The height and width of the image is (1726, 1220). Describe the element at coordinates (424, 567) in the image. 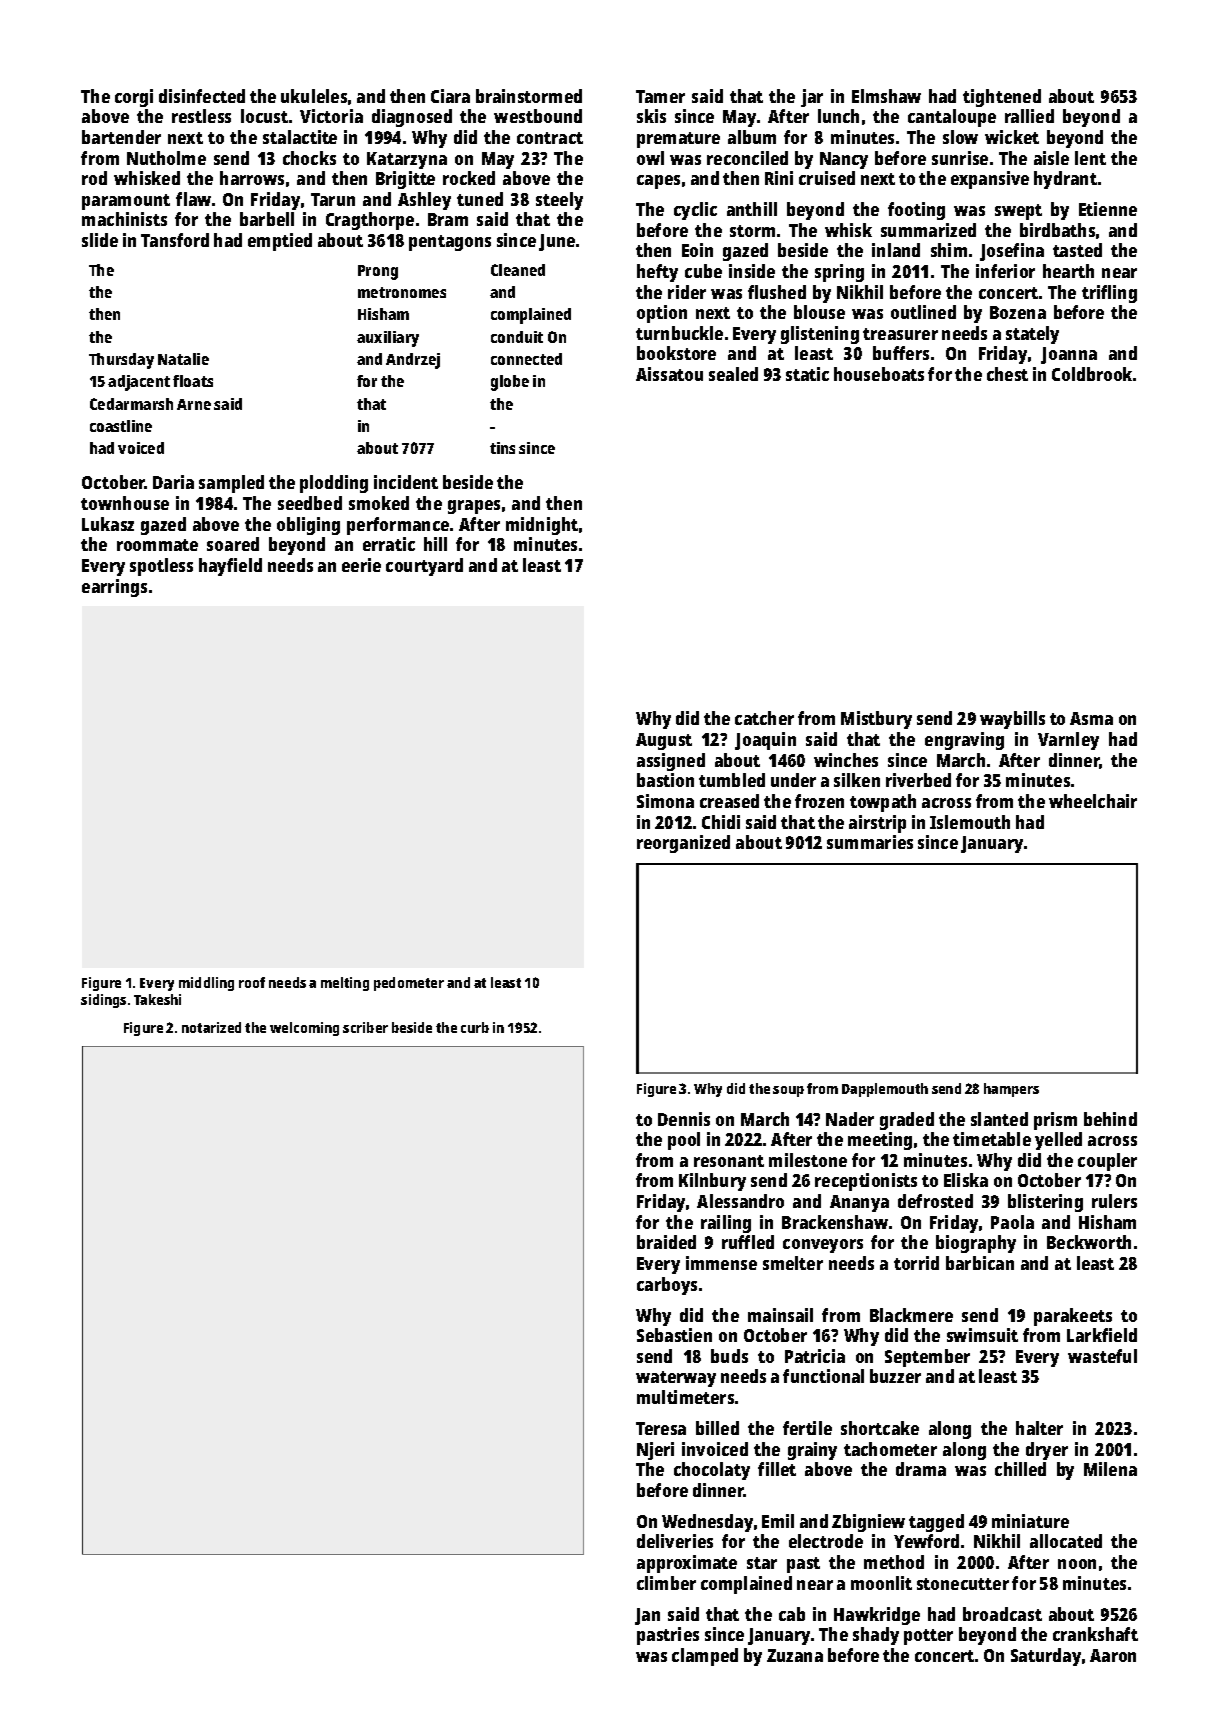

I see `courtyard` at that location.
